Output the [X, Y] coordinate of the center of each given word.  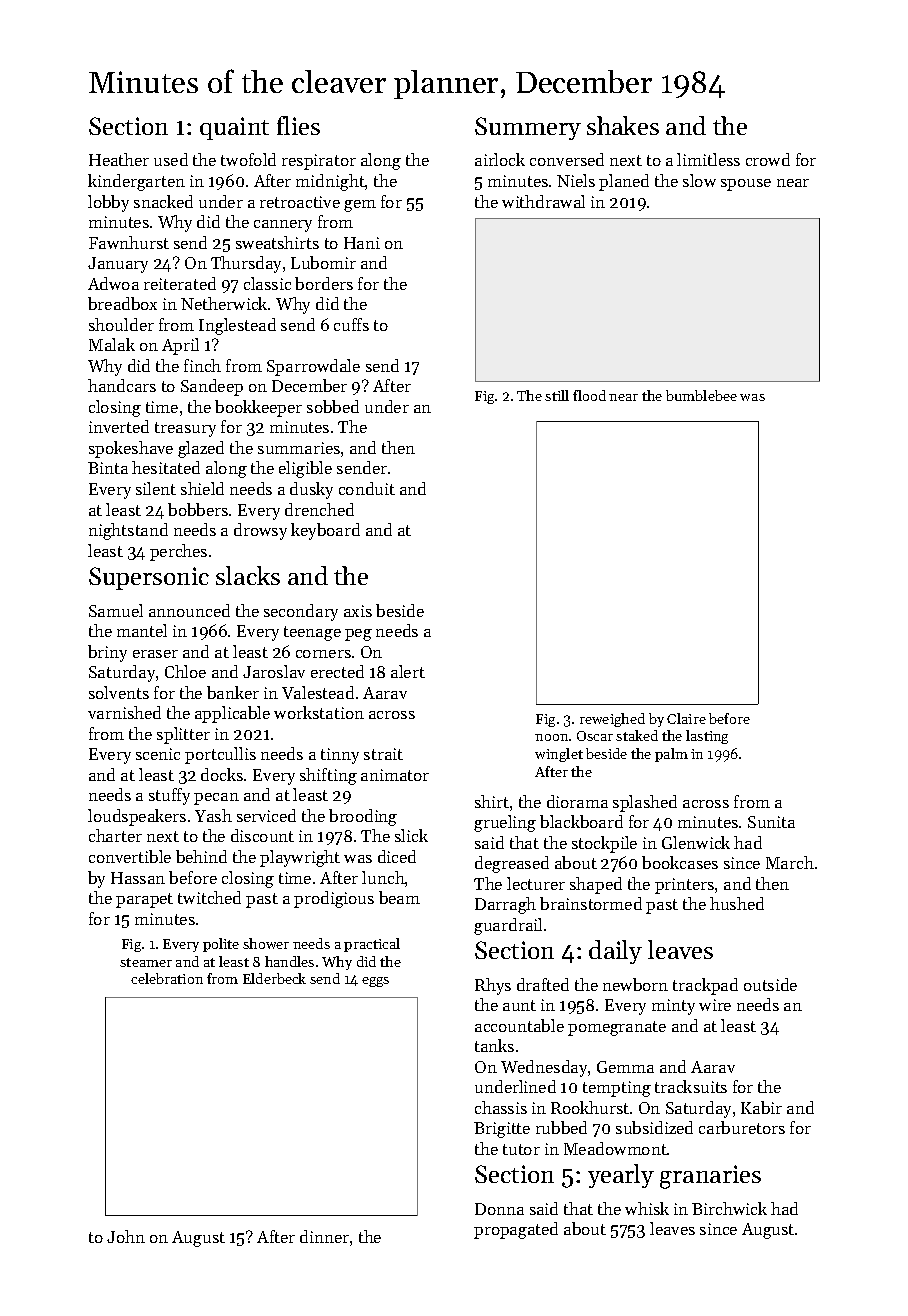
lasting [707, 737]
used [171, 159]
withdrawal [543, 201]
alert [408, 671]
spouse [746, 185]
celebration [167, 978]
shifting [328, 776]
